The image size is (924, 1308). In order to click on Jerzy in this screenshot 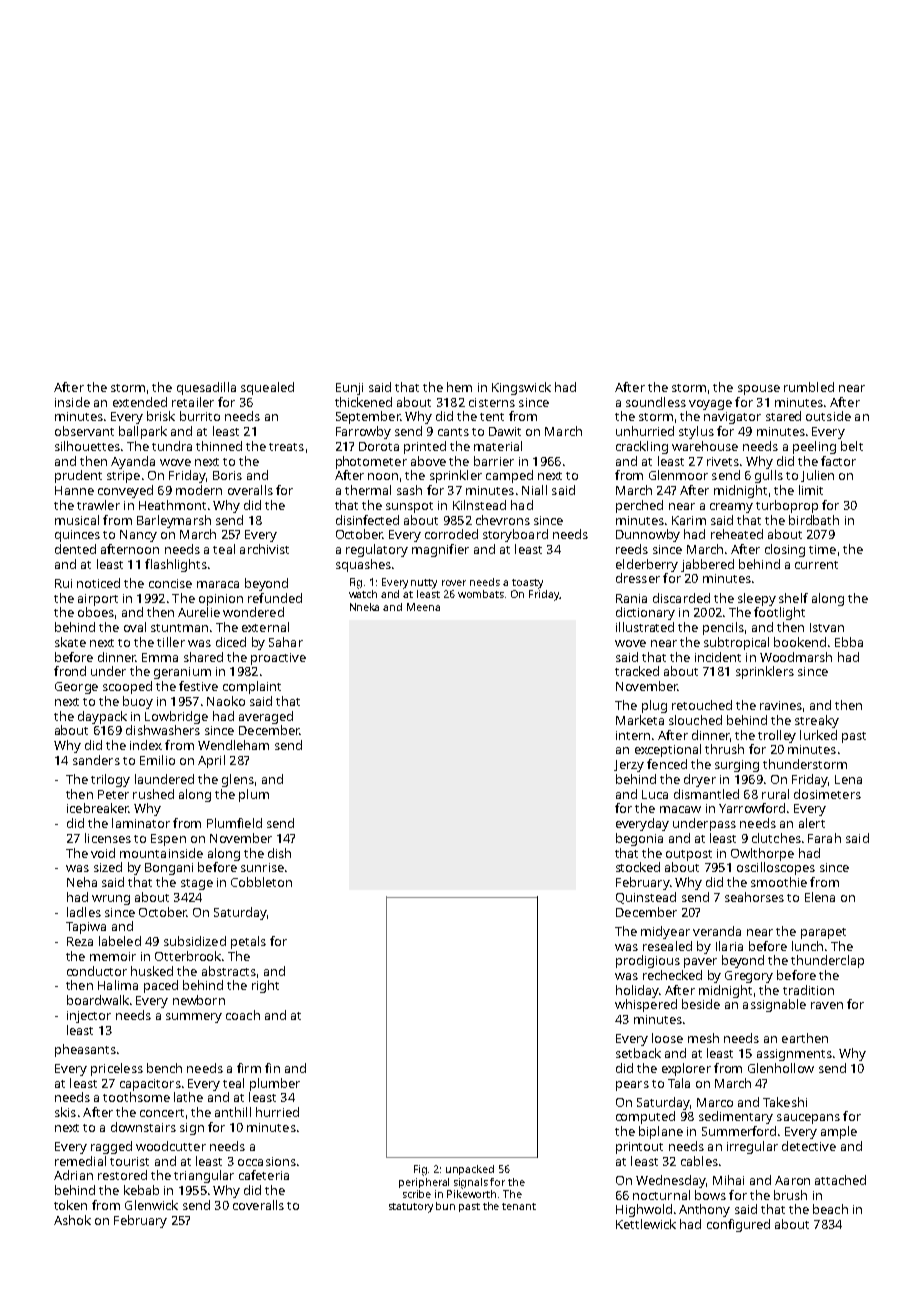, I will do `click(629, 766)`.
